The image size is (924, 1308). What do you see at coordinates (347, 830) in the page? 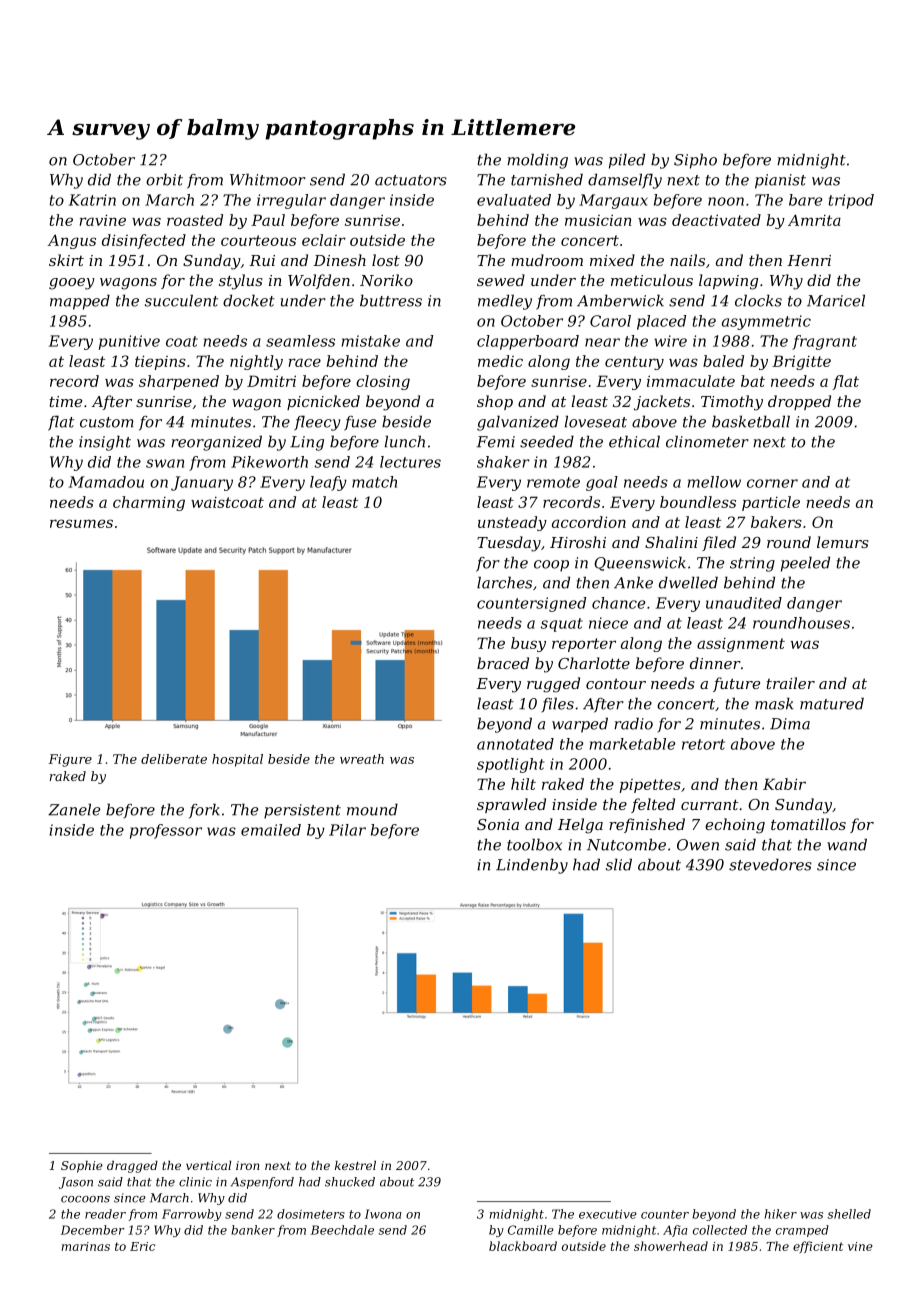
I see `Pilar` at bounding box center [347, 830].
